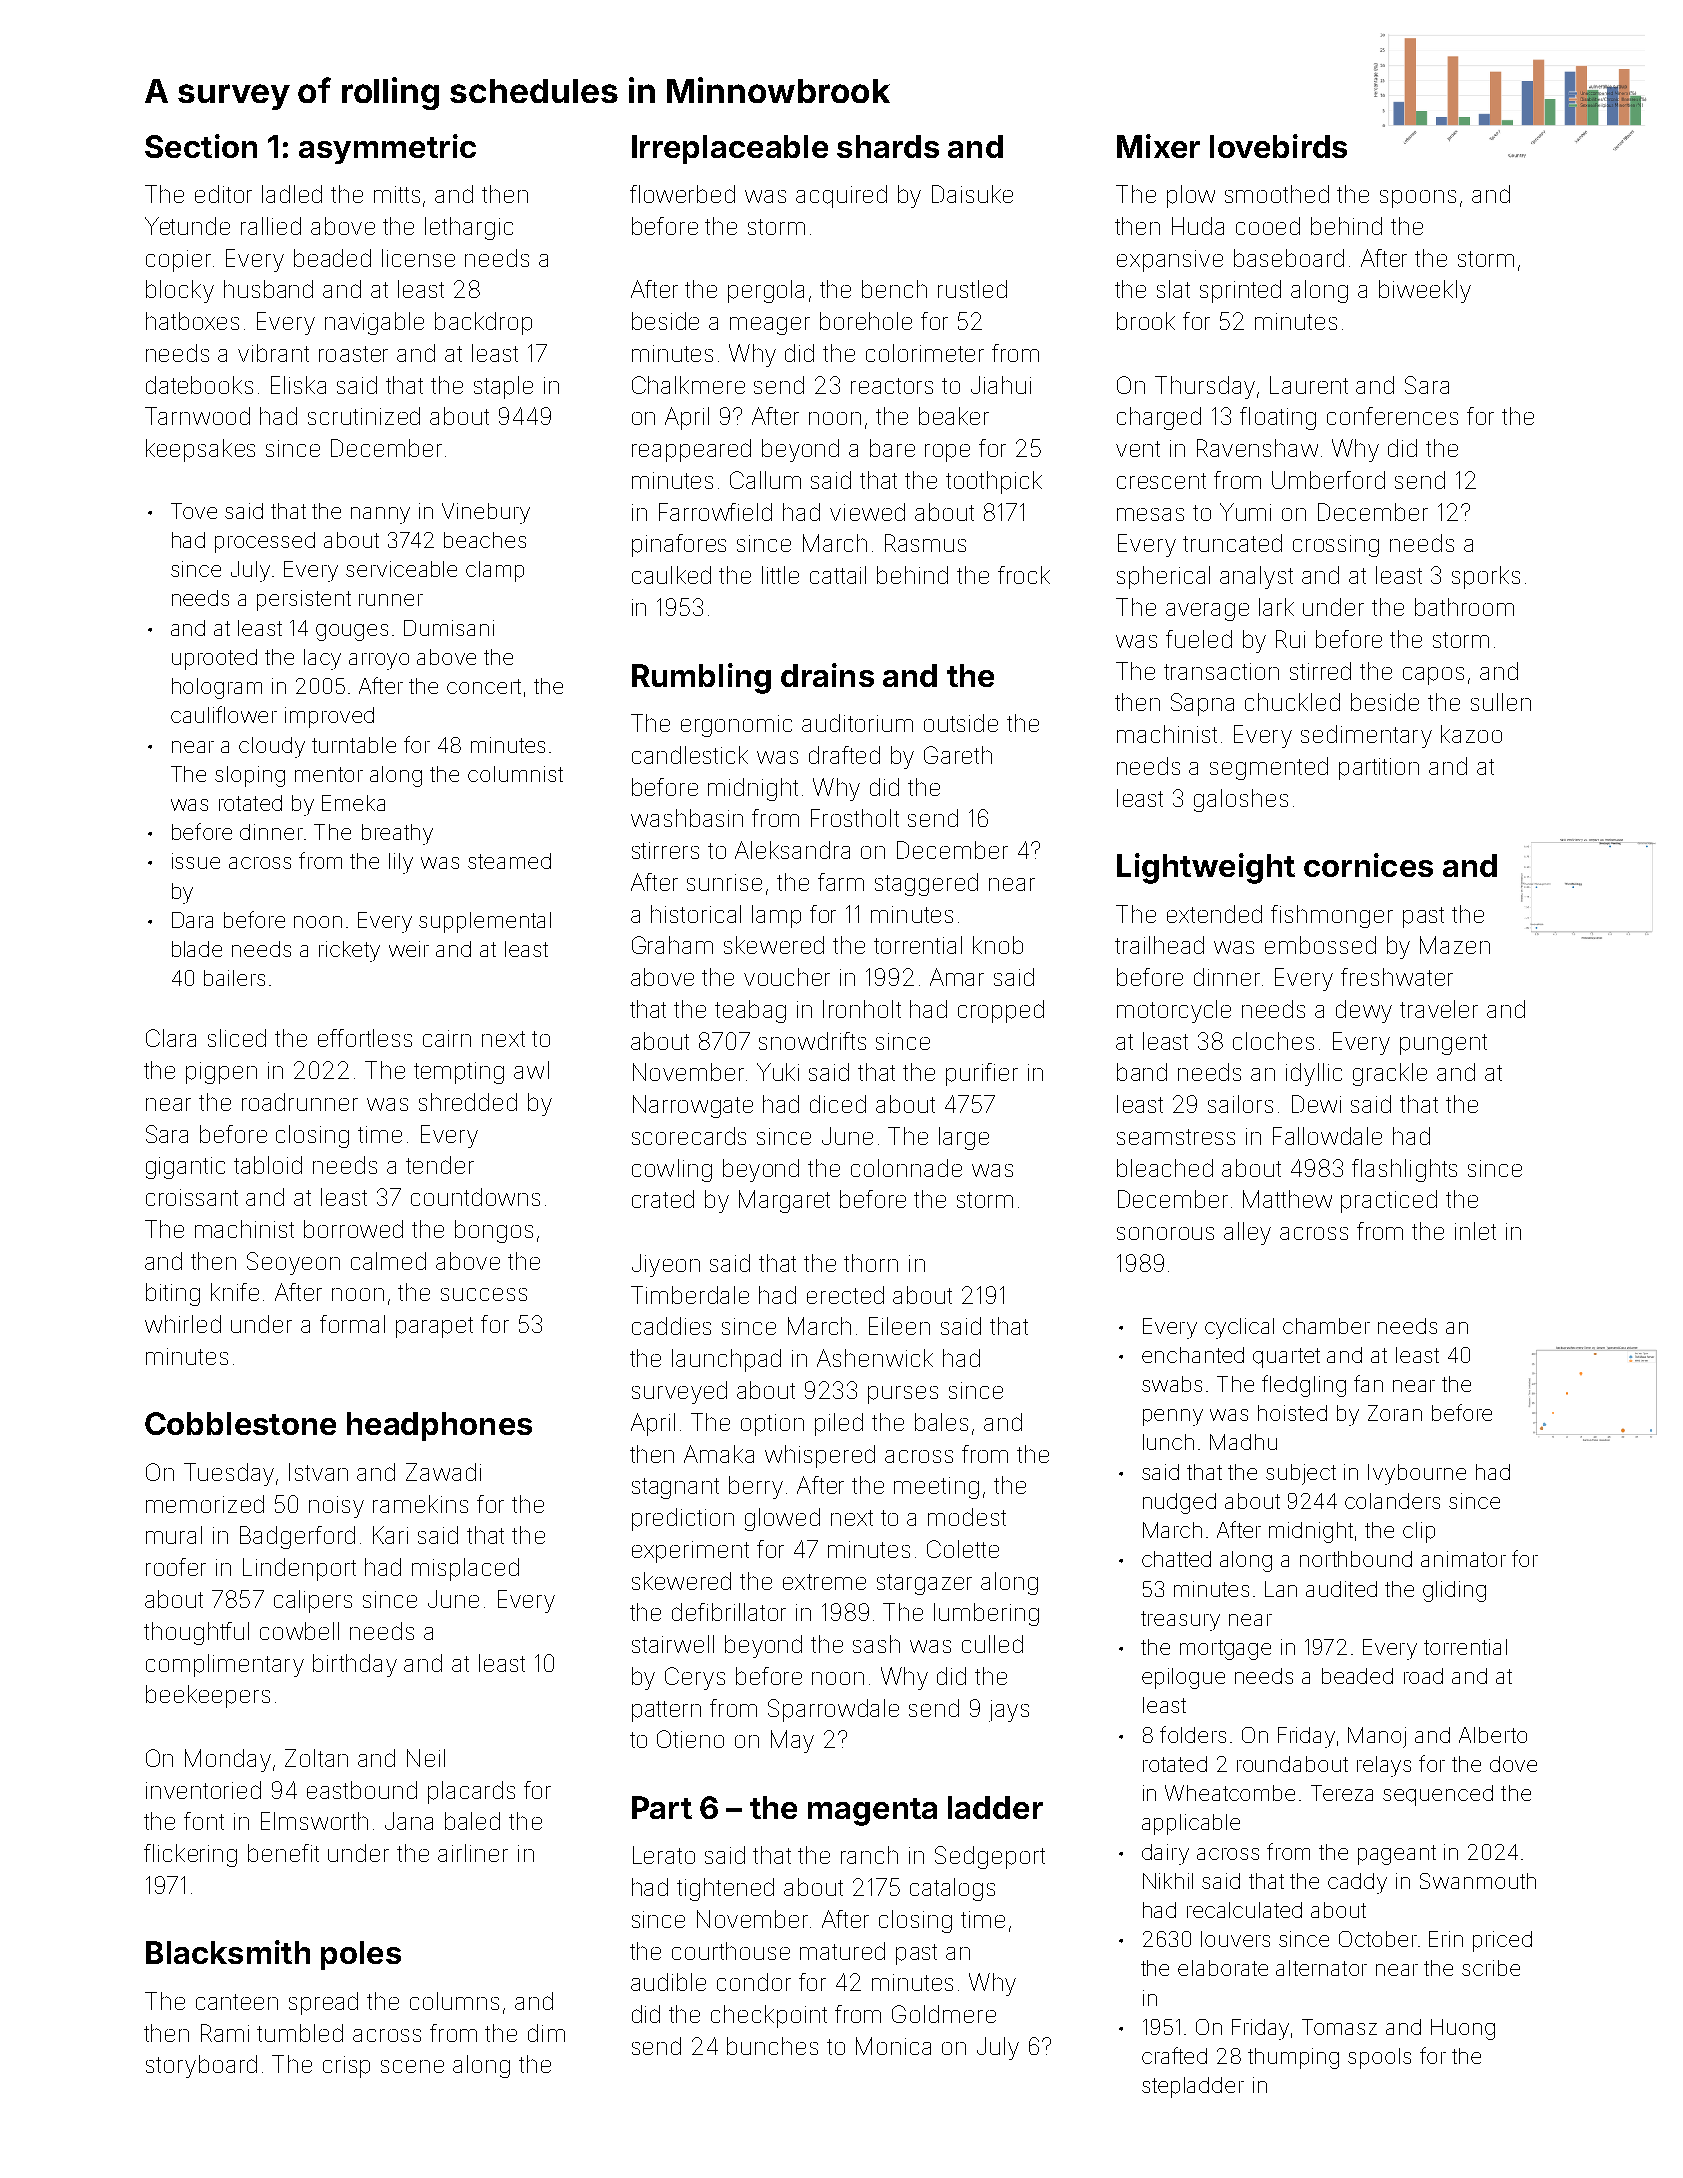  Describe the element at coordinates (888, 146) in the document. I see `shards` at that location.
